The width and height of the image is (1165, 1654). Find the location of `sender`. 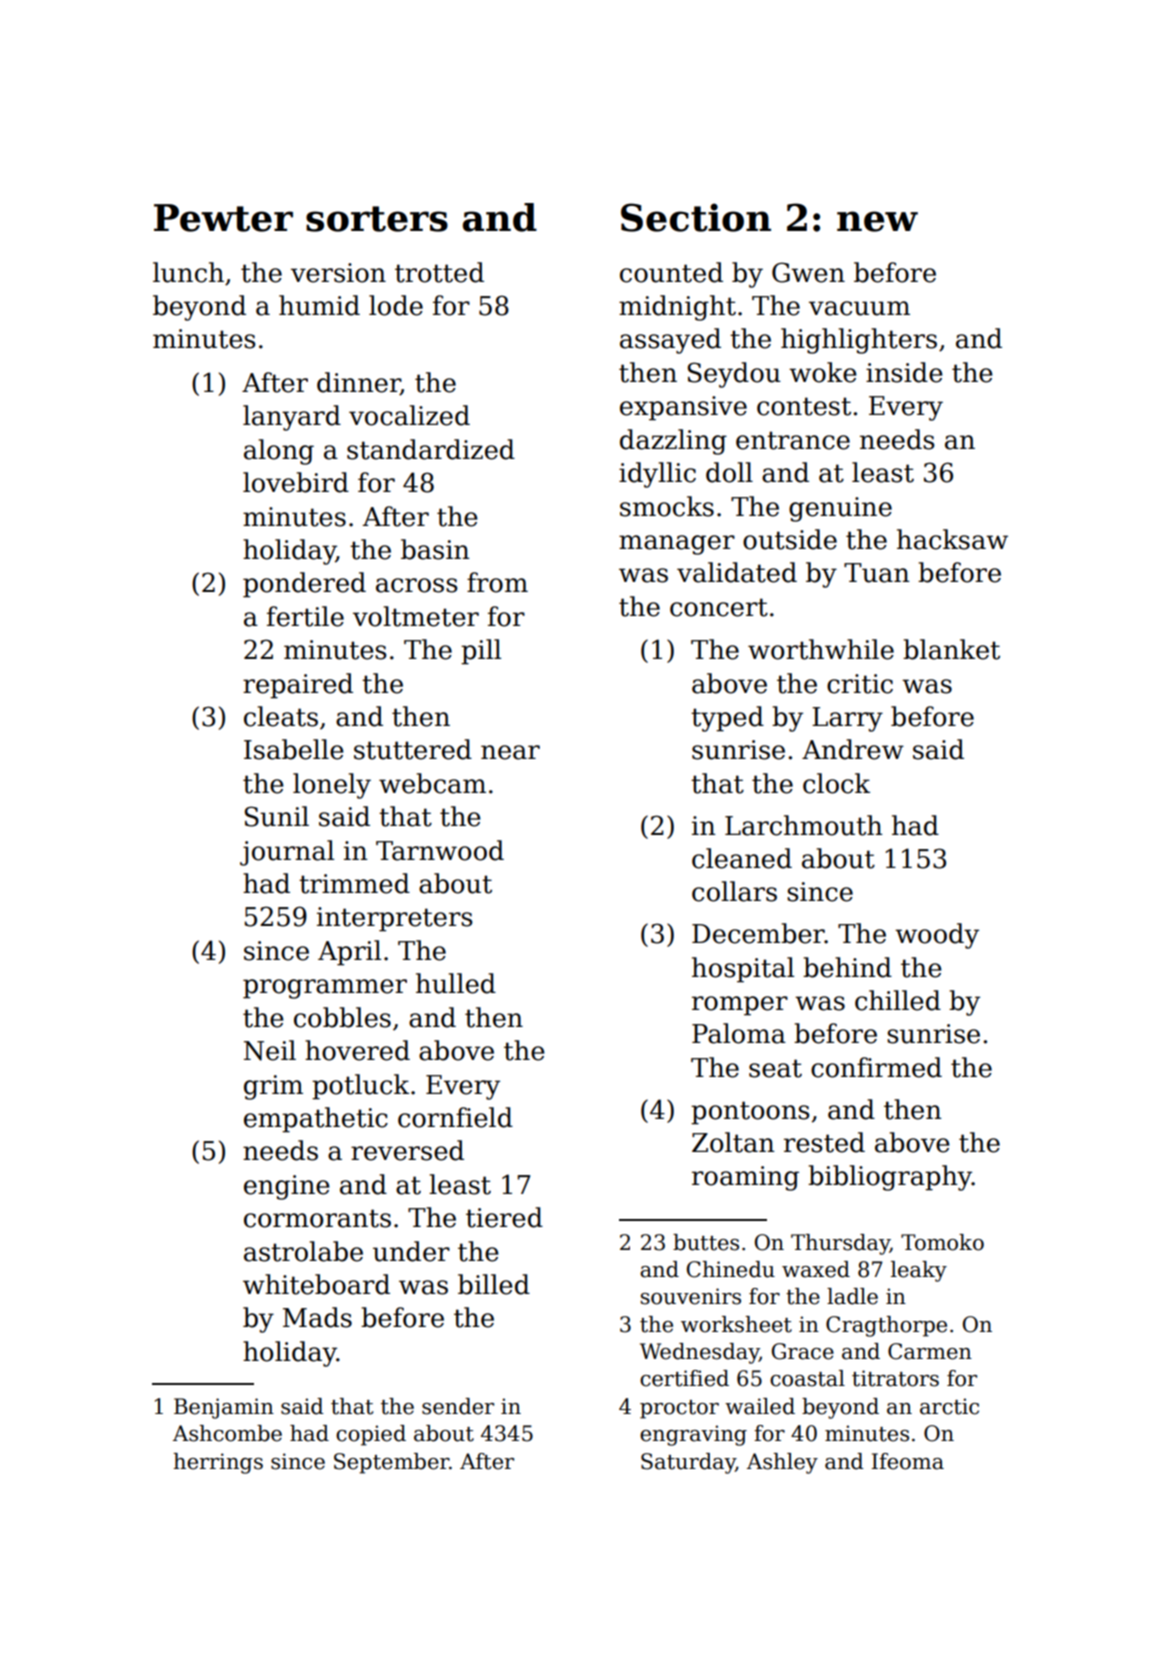

sender is located at coordinates (458, 1406).
